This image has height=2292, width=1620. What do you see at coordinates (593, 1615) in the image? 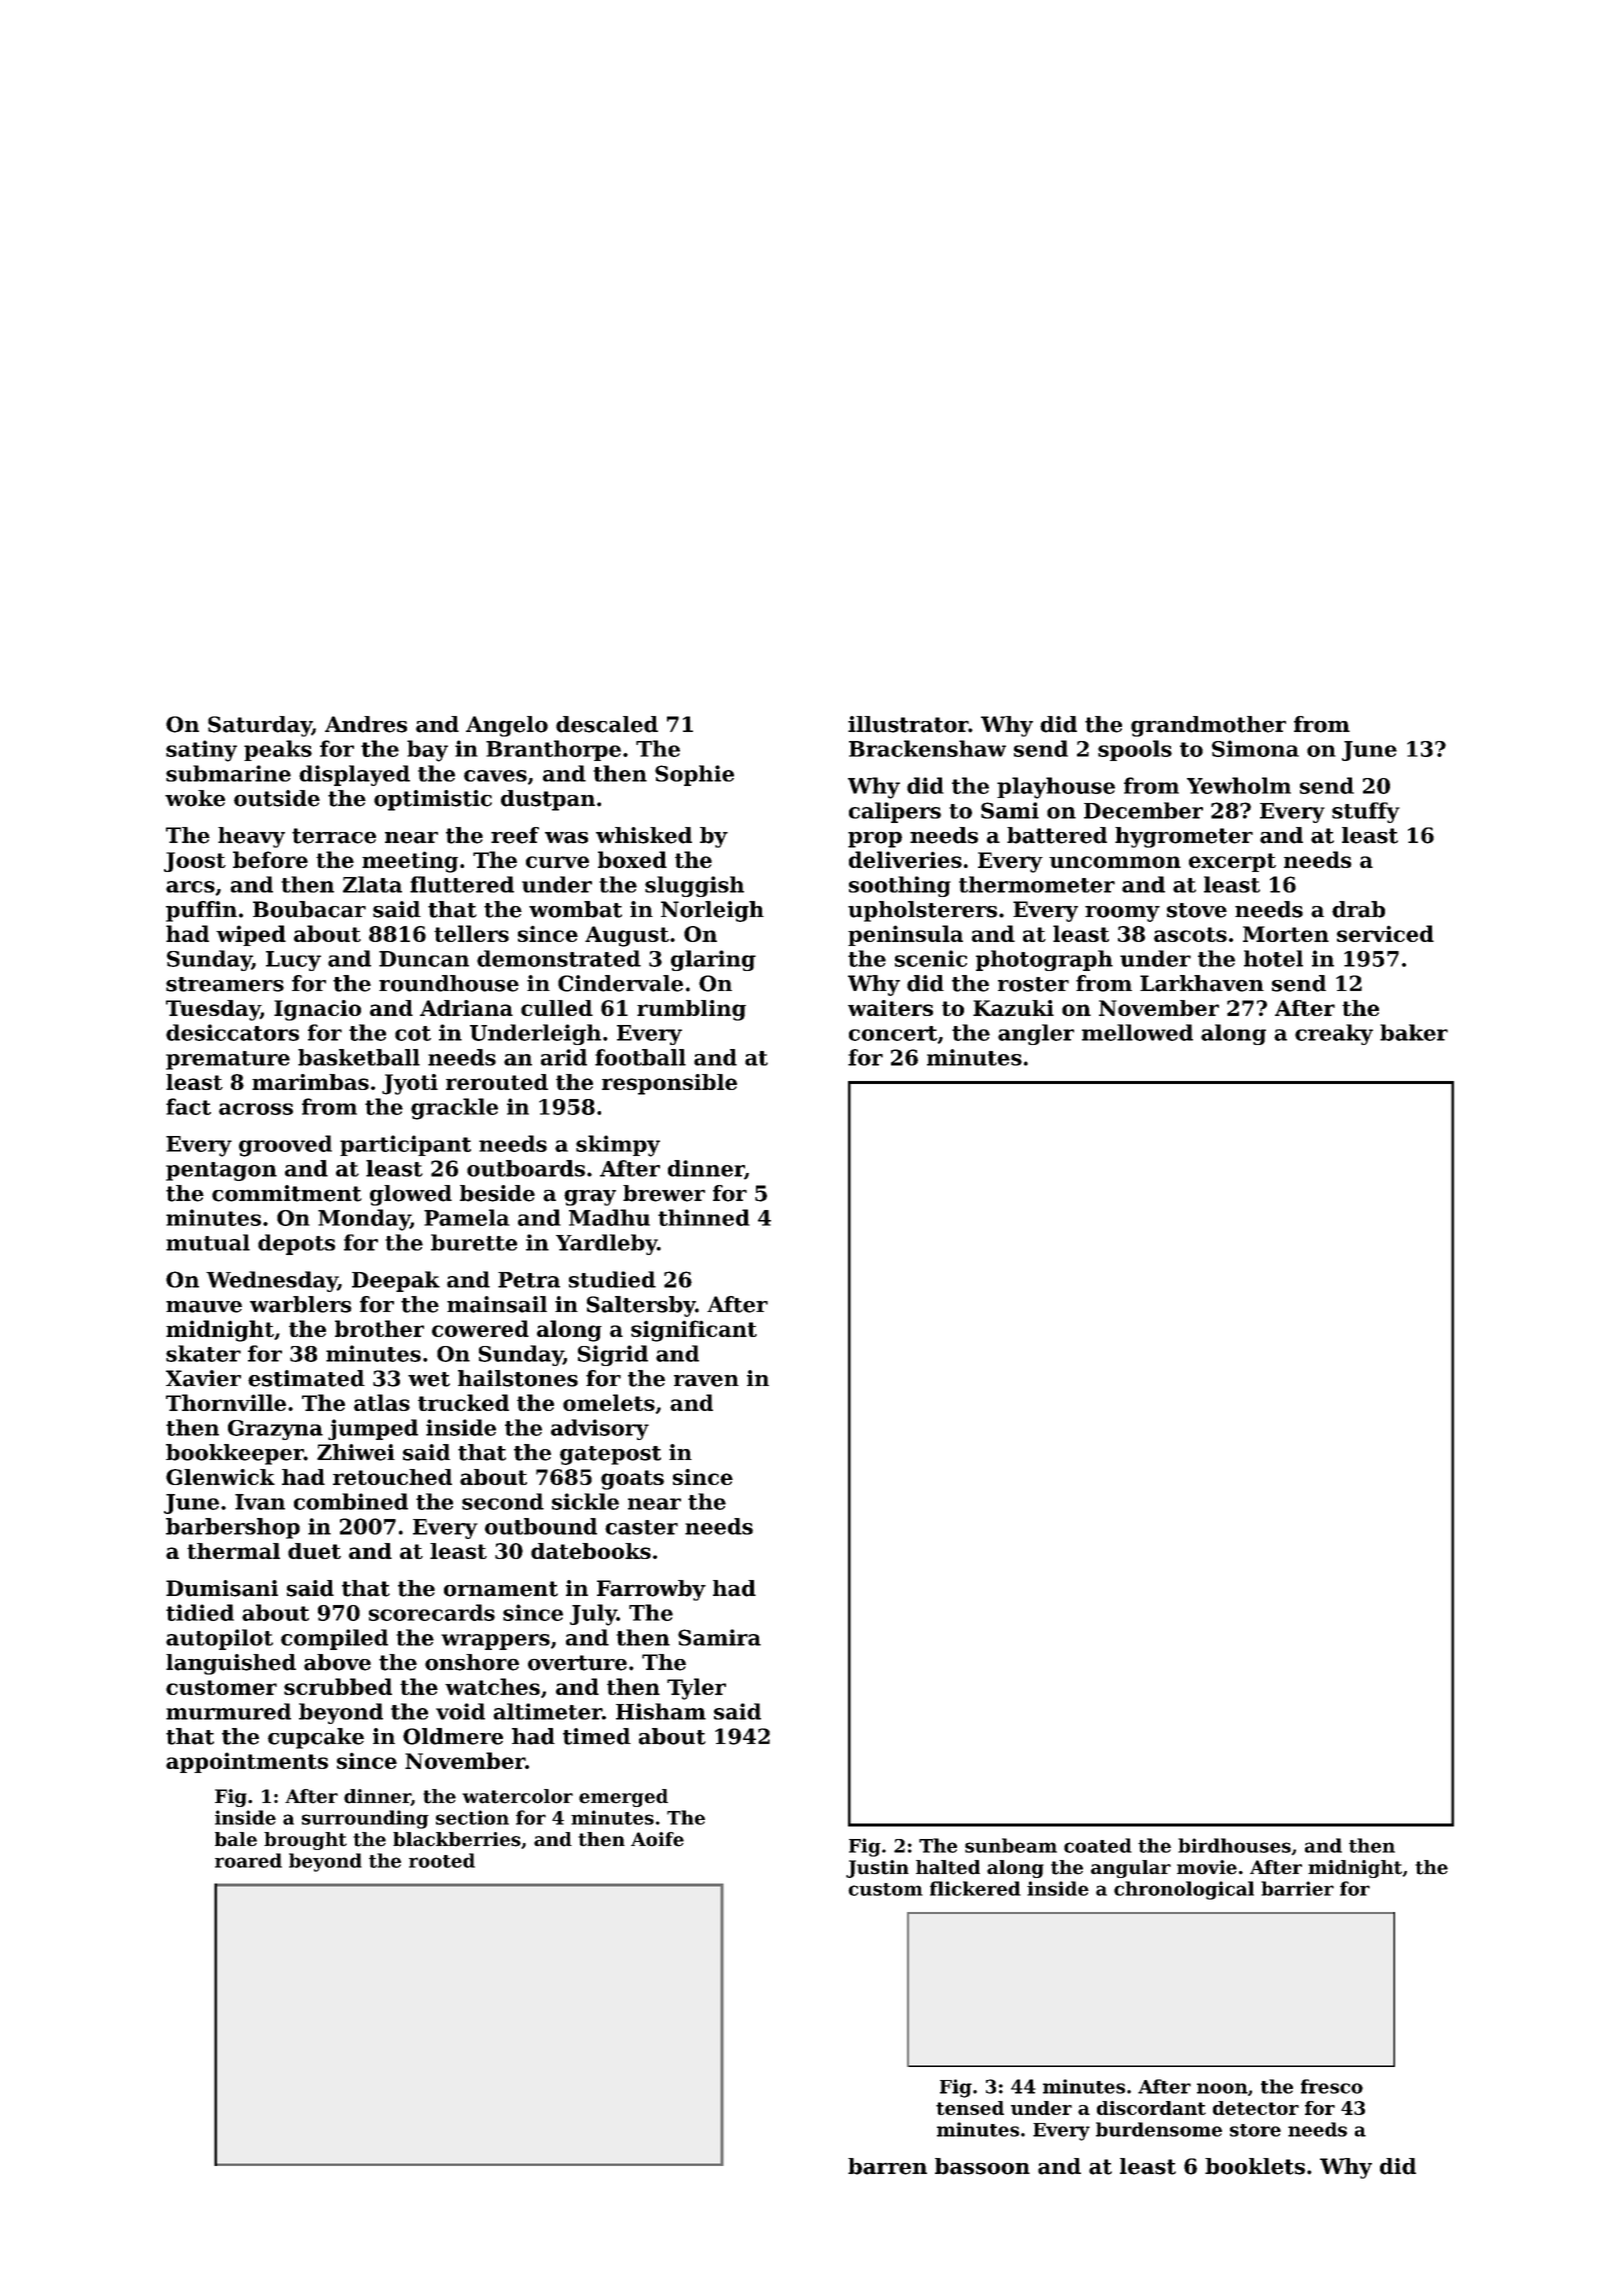
I see `July` at bounding box center [593, 1615].
